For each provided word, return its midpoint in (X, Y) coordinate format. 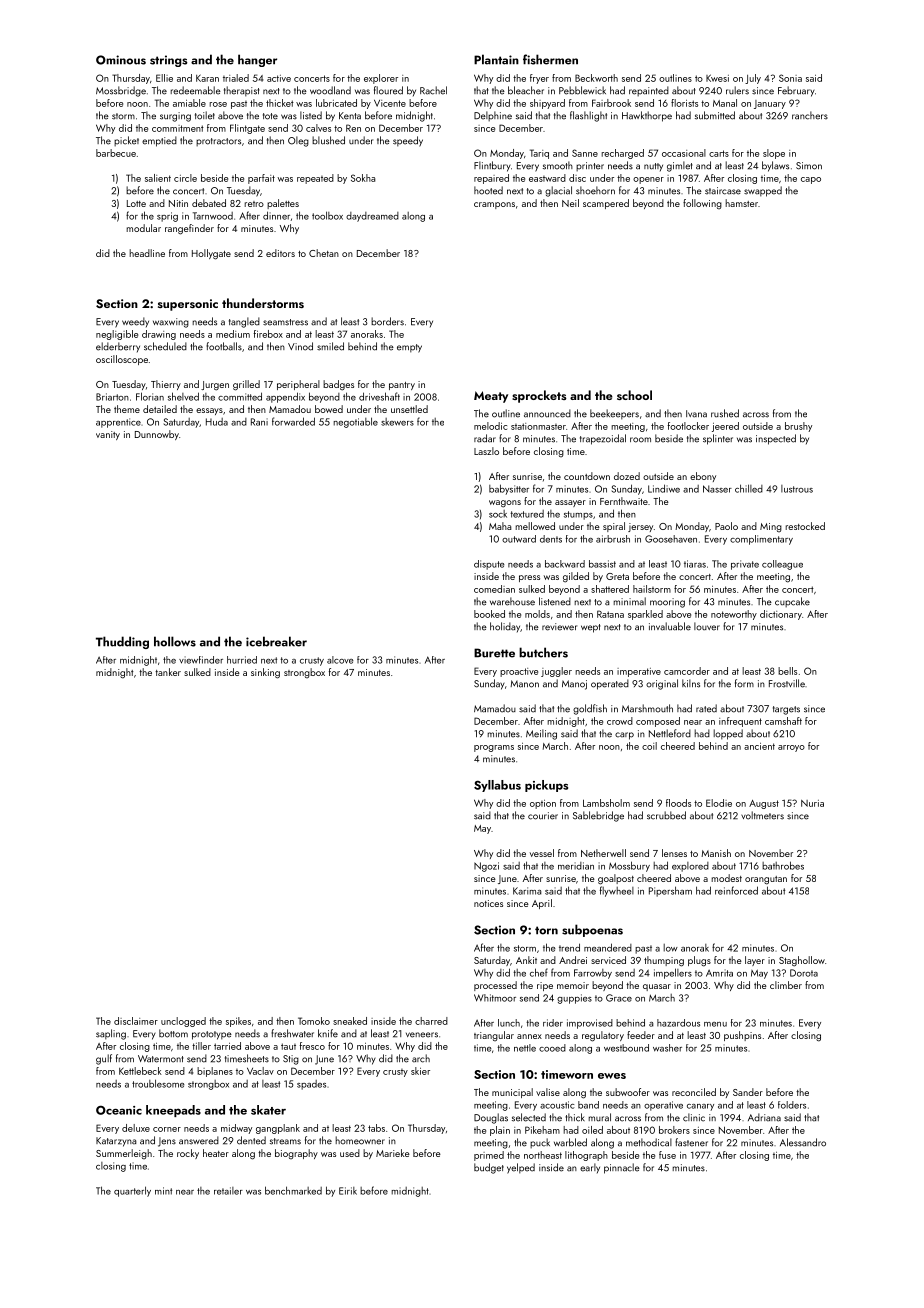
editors (280, 253)
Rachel (433, 90)
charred (431, 1021)
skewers (397, 422)
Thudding (122, 642)
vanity (108, 435)
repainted (649, 91)
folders (792, 1105)
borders (387, 321)
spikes (238, 1022)
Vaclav (260, 1071)
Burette (494, 653)
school (634, 395)
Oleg (298, 141)
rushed (725, 413)
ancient (759, 746)
